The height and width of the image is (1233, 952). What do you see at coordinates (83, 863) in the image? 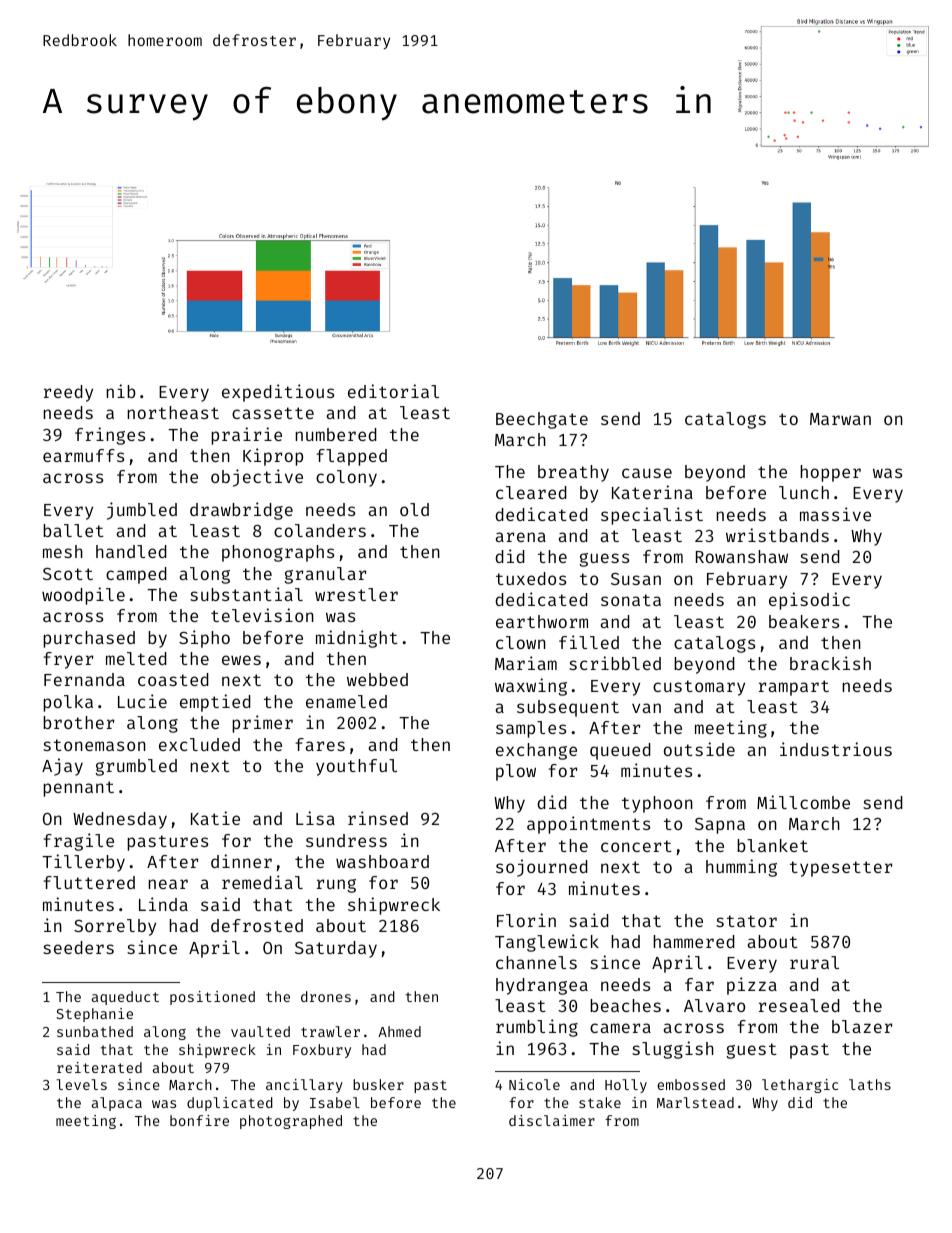
I see `Tillerby` at bounding box center [83, 863].
